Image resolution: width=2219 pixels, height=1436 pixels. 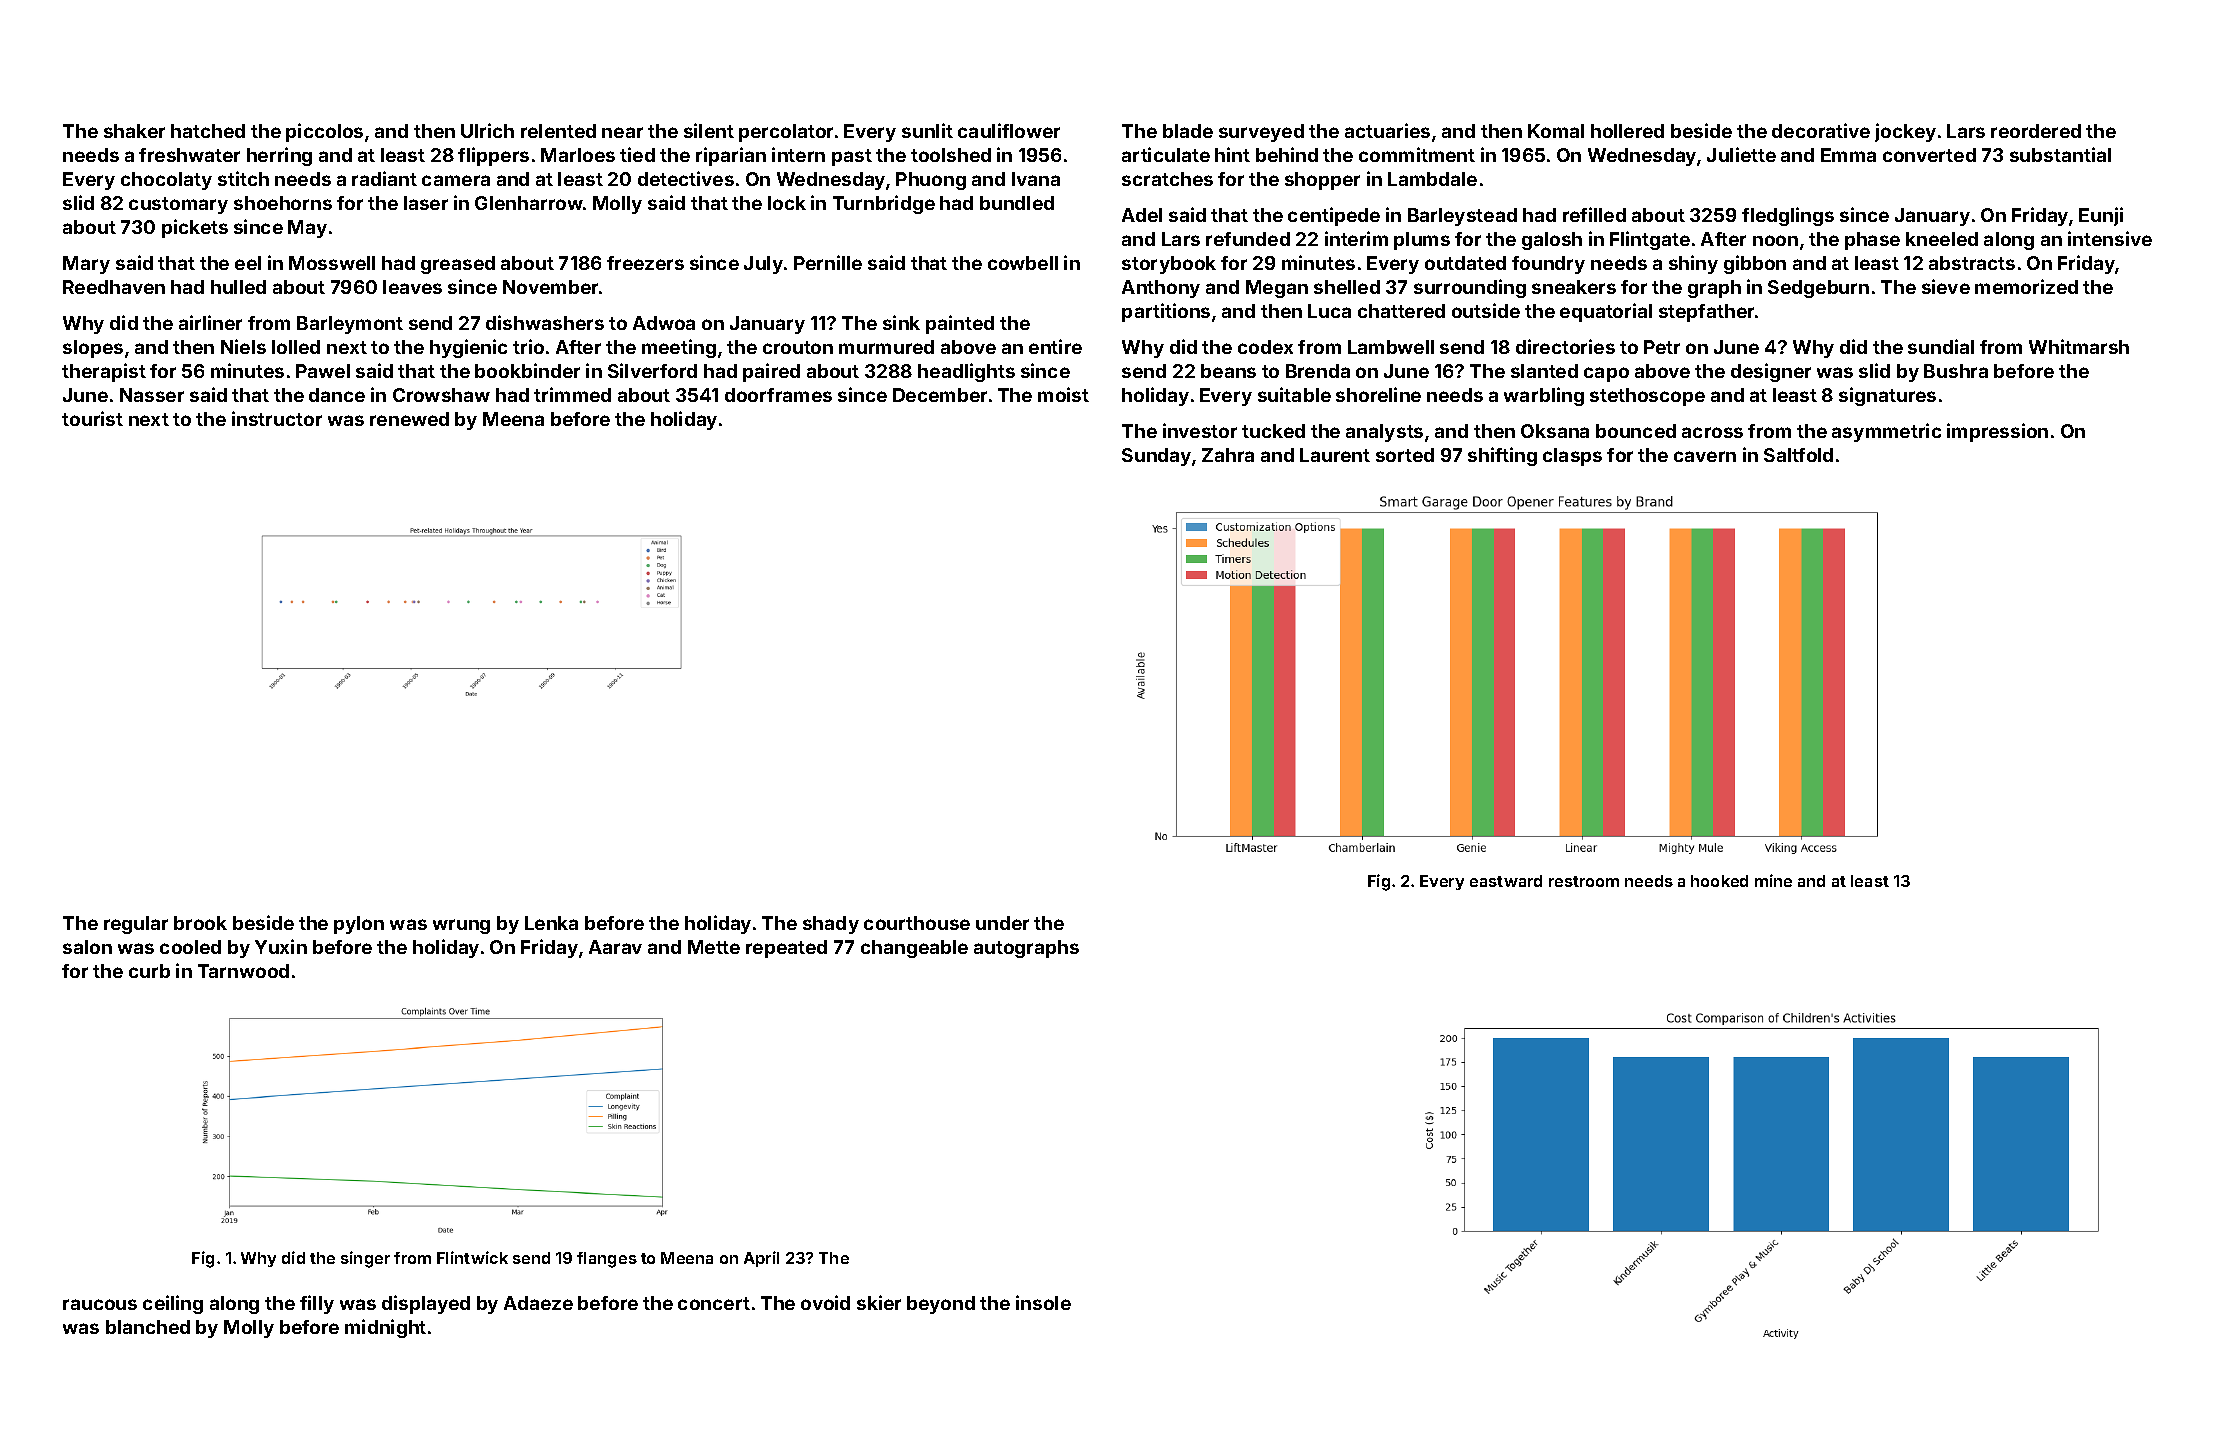 What do you see at coordinates (385, 1328) in the image?
I see `midnight` at bounding box center [385, 1328].
